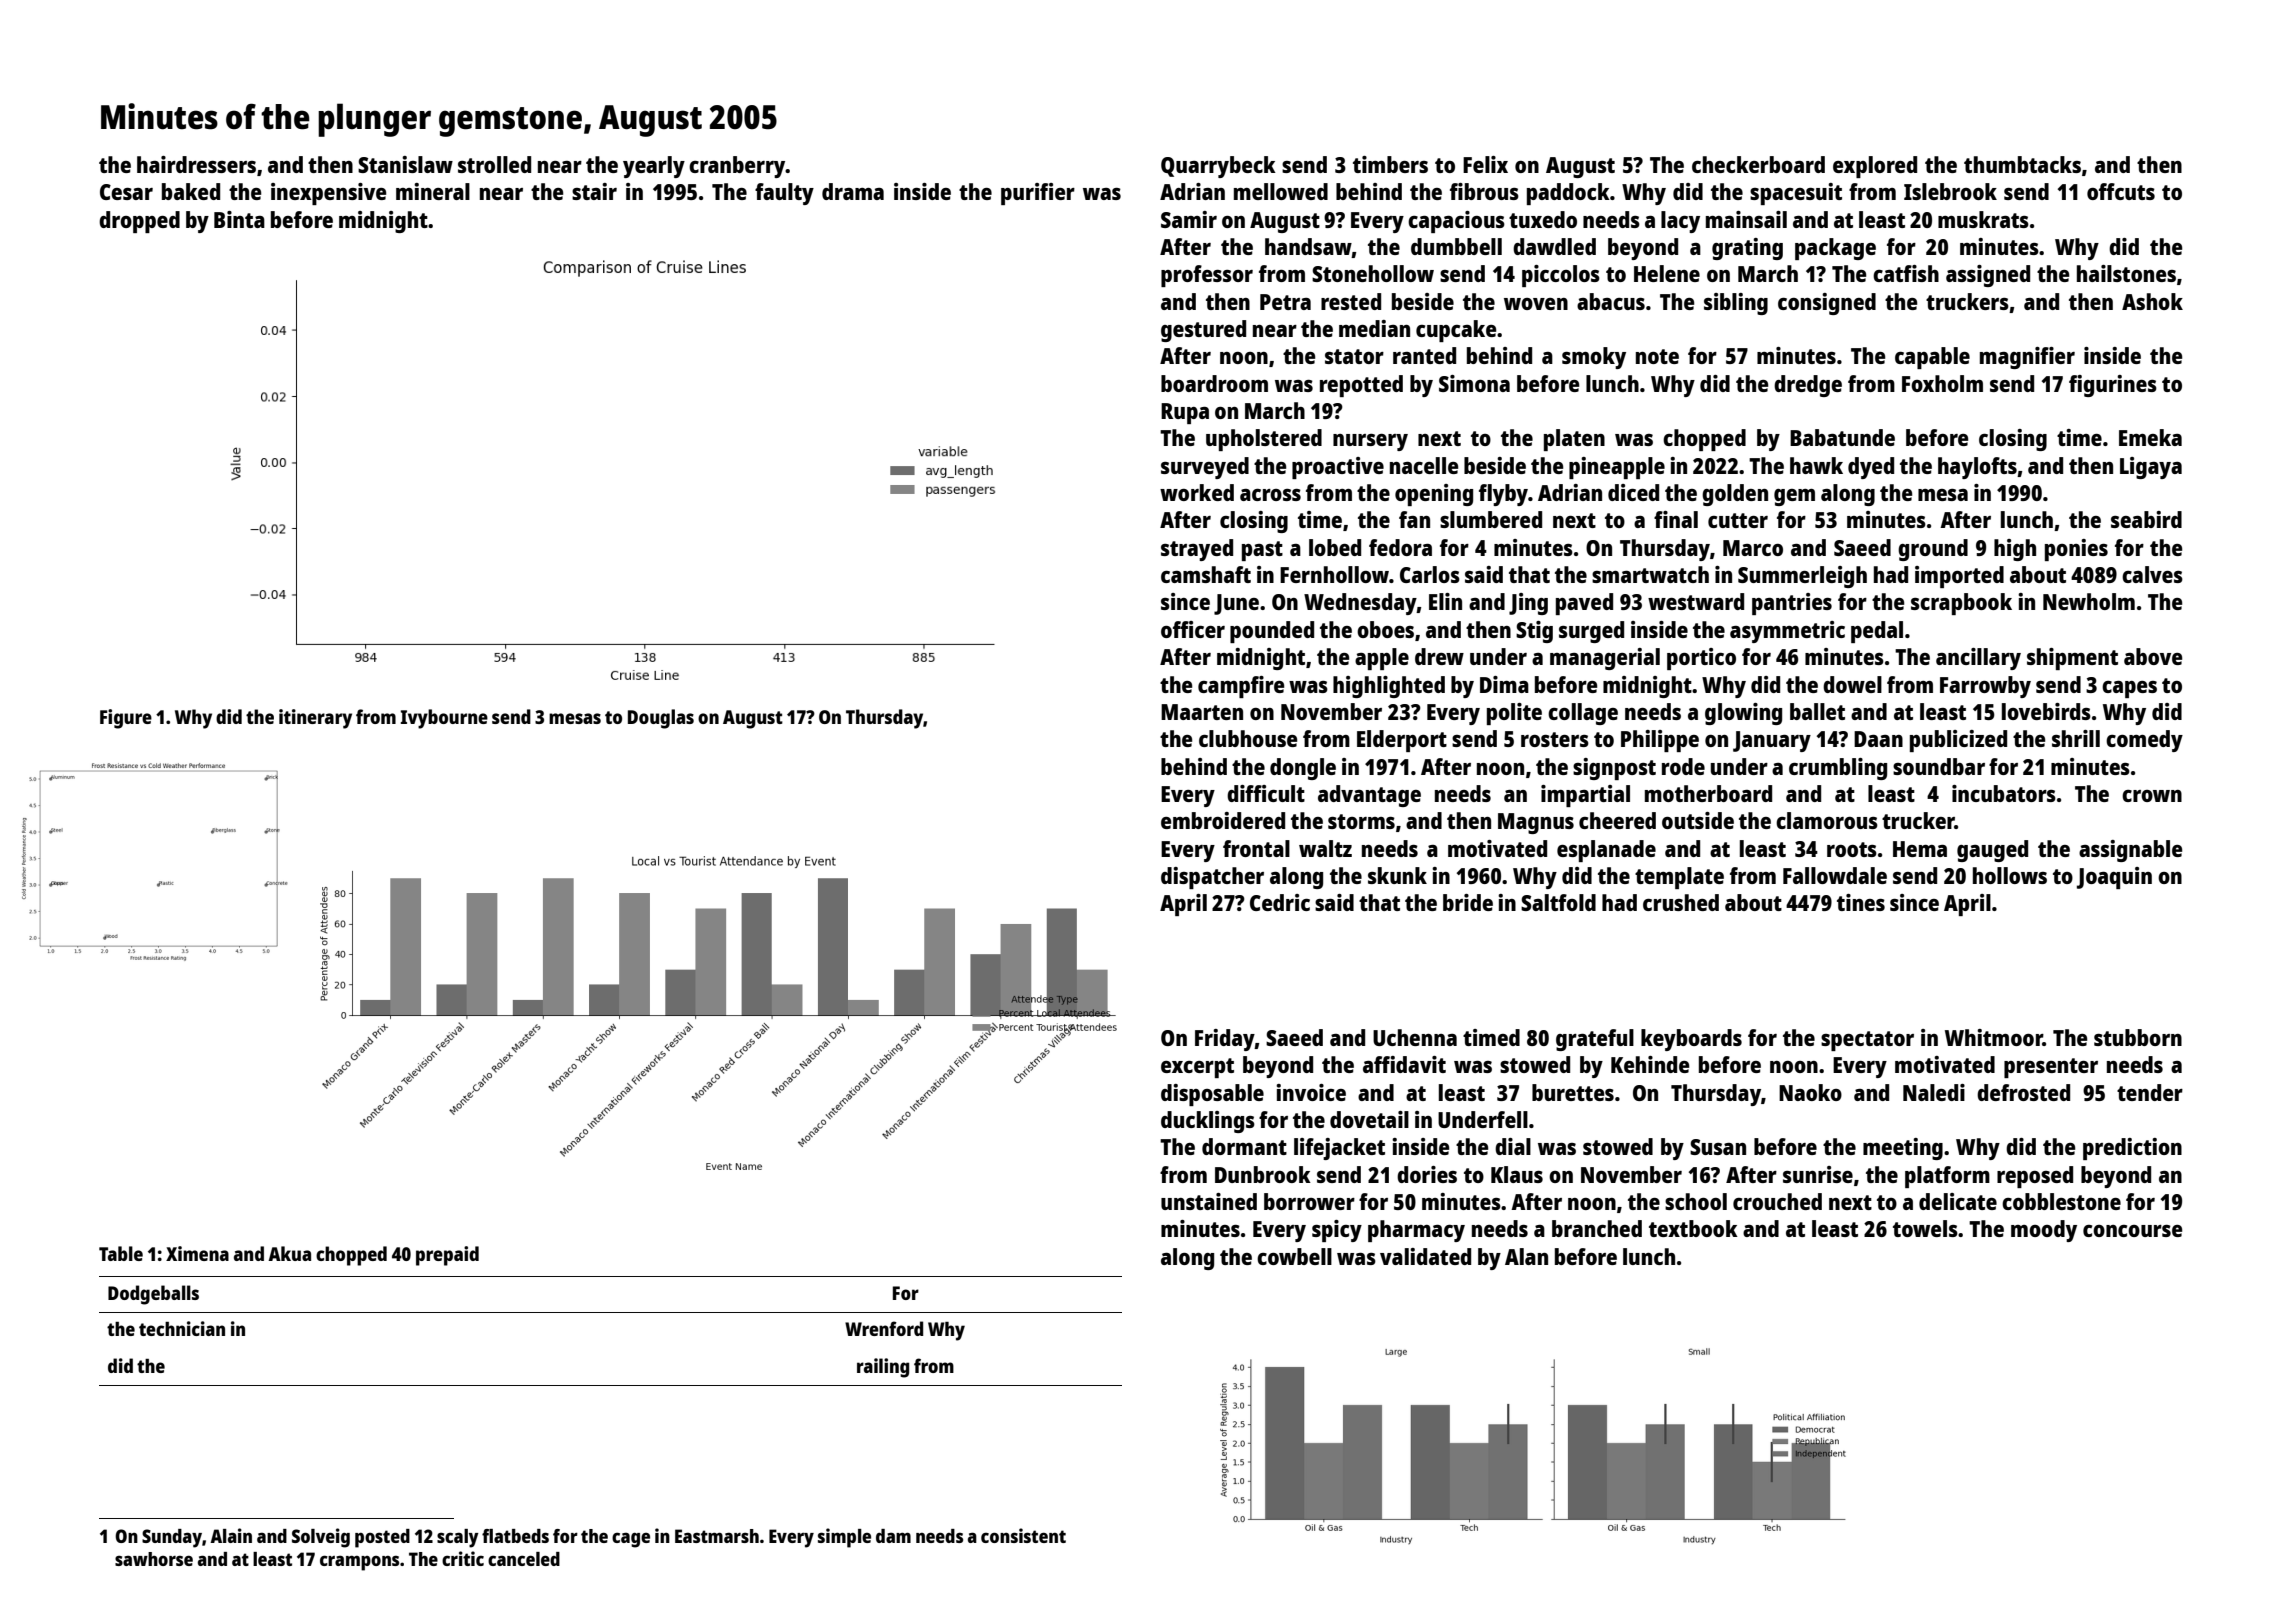 This document has height=1614, width=2282. What do you see at coordinates (1361, 386) in the document?
I see `repotted` at bounding box center [1361, 386].
